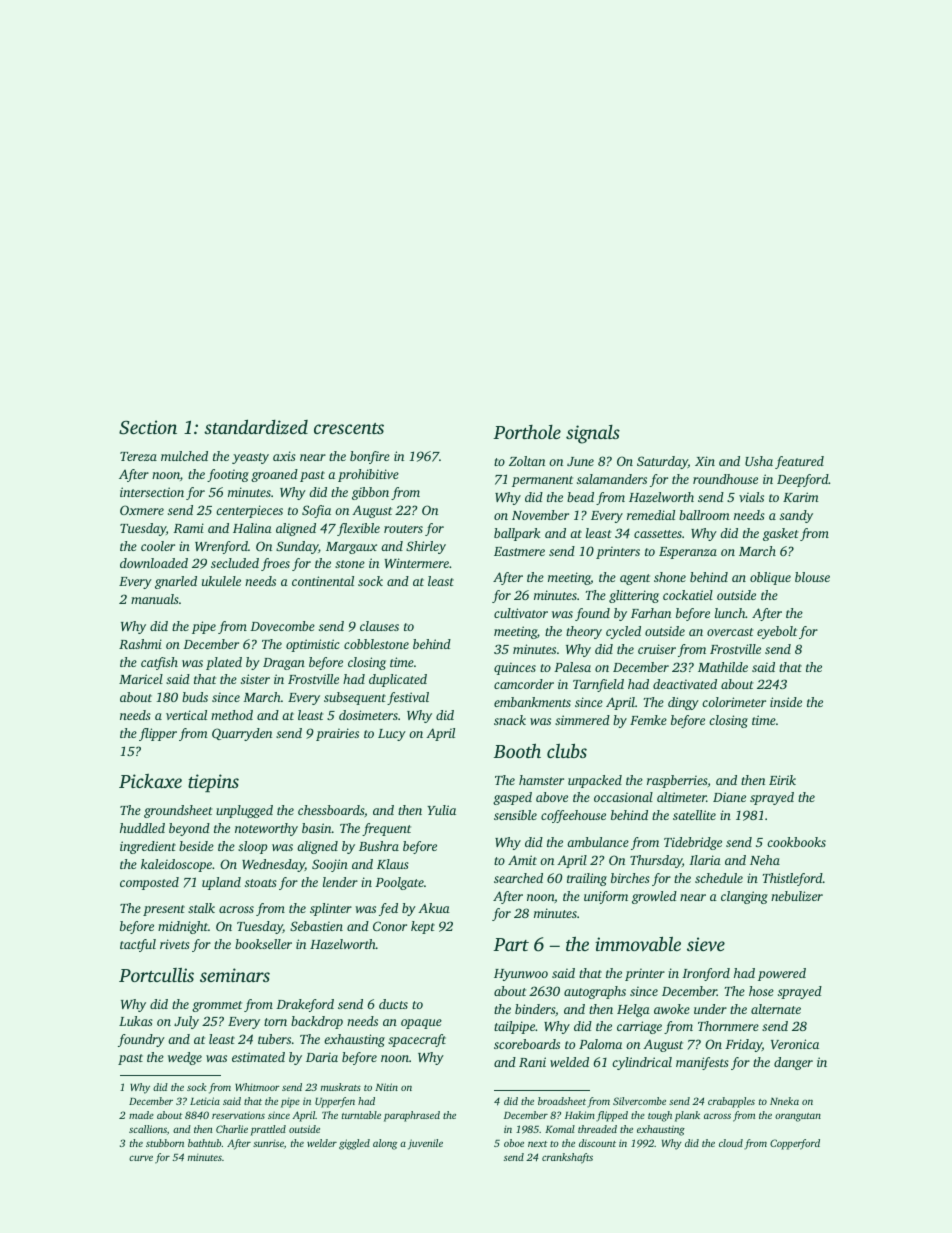 The width and height of the screenshot is (952, 1233). I want to click on juvenile, so click(425, 1144).
